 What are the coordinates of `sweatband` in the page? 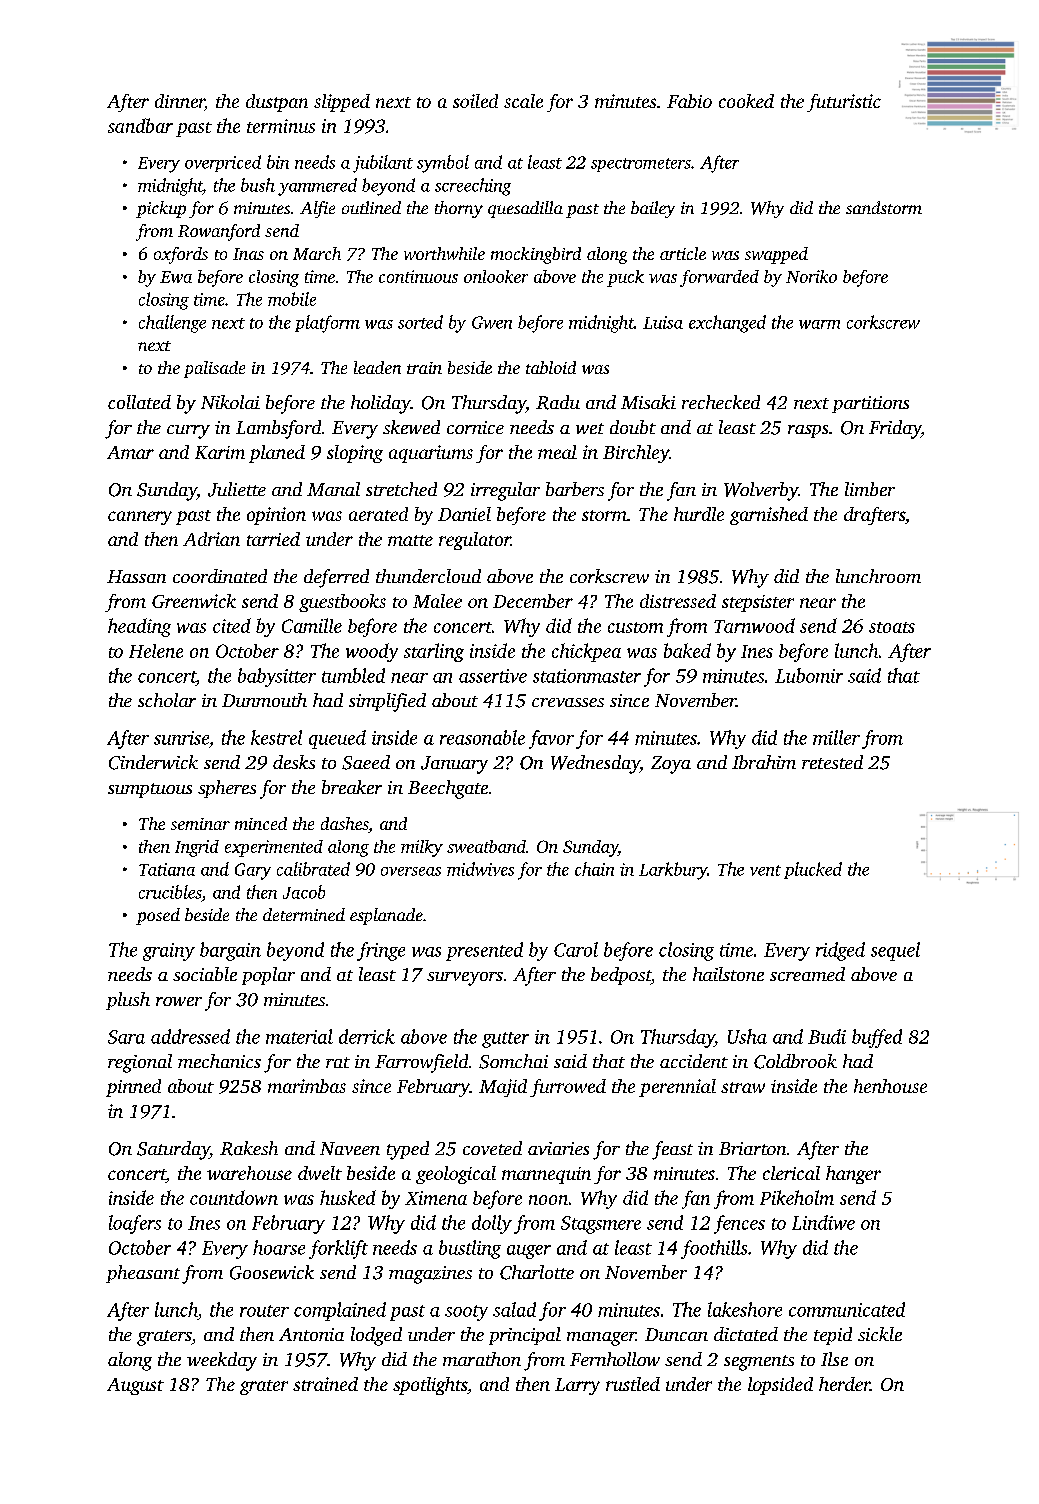 It's located at (486, 846).
